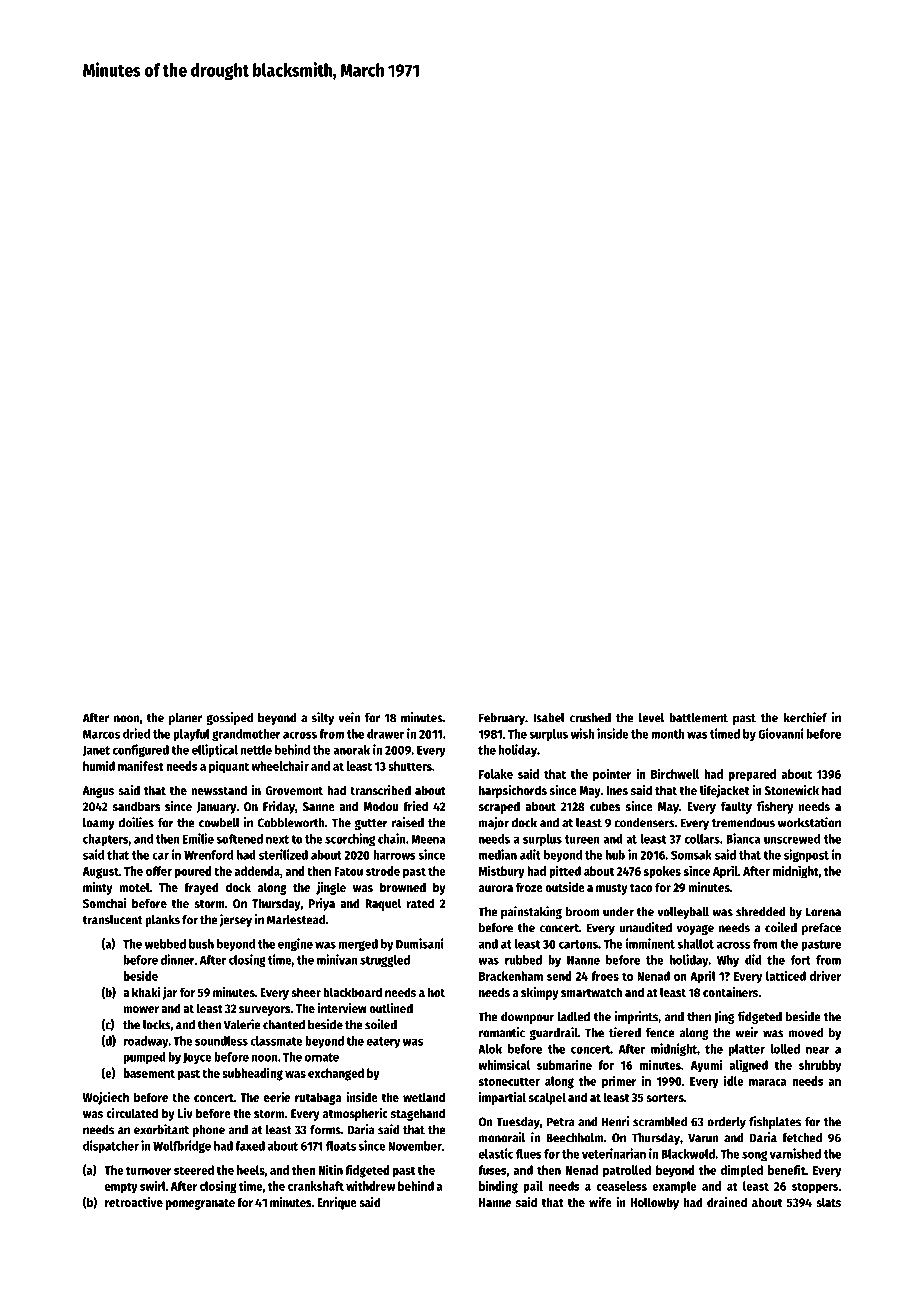  Describe the element at coordinates (106, 1098) in the screenshot. I see `Wojciech` at that location.
